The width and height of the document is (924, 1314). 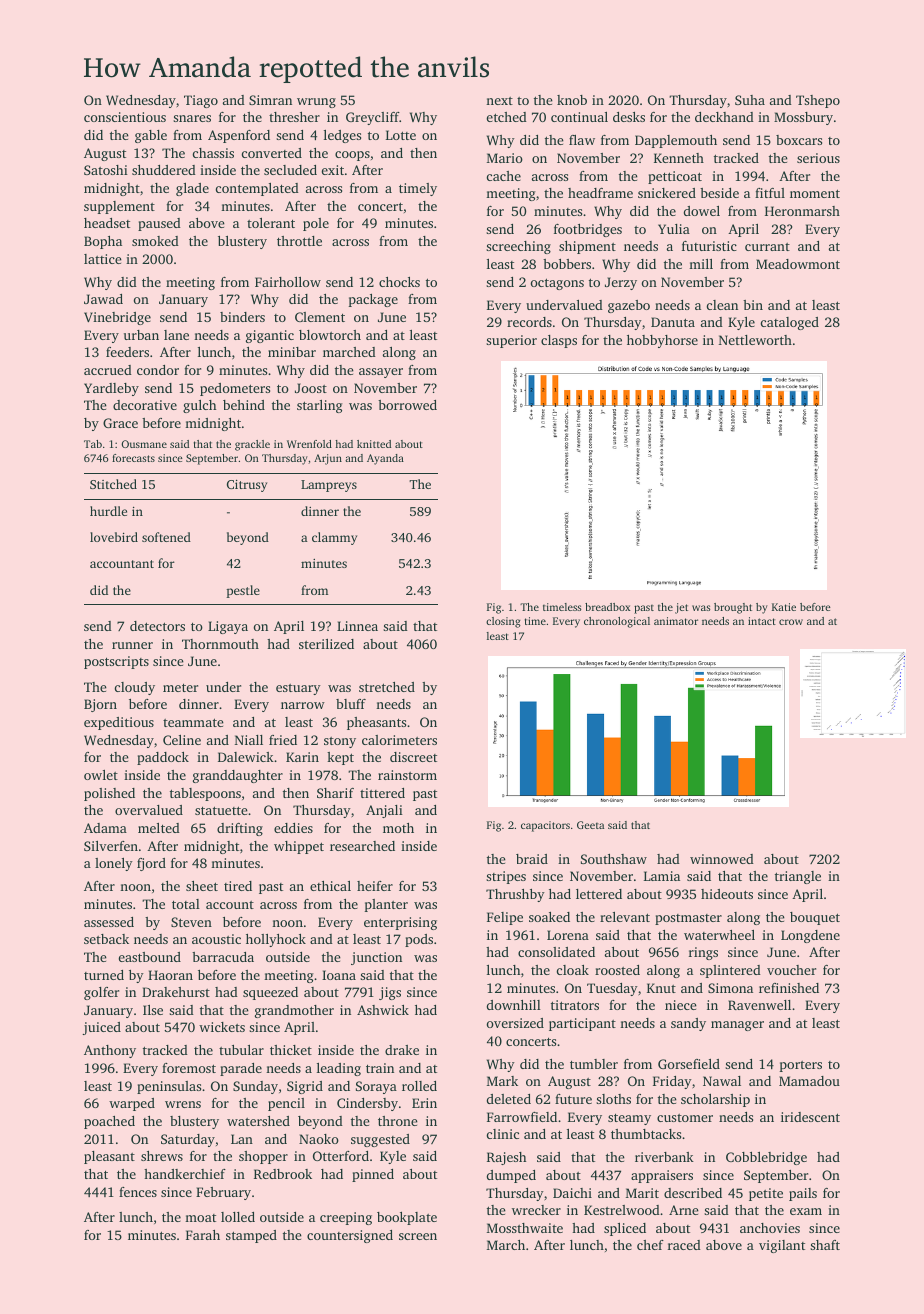 I want to click on setback, so click(x=106, y=939).
